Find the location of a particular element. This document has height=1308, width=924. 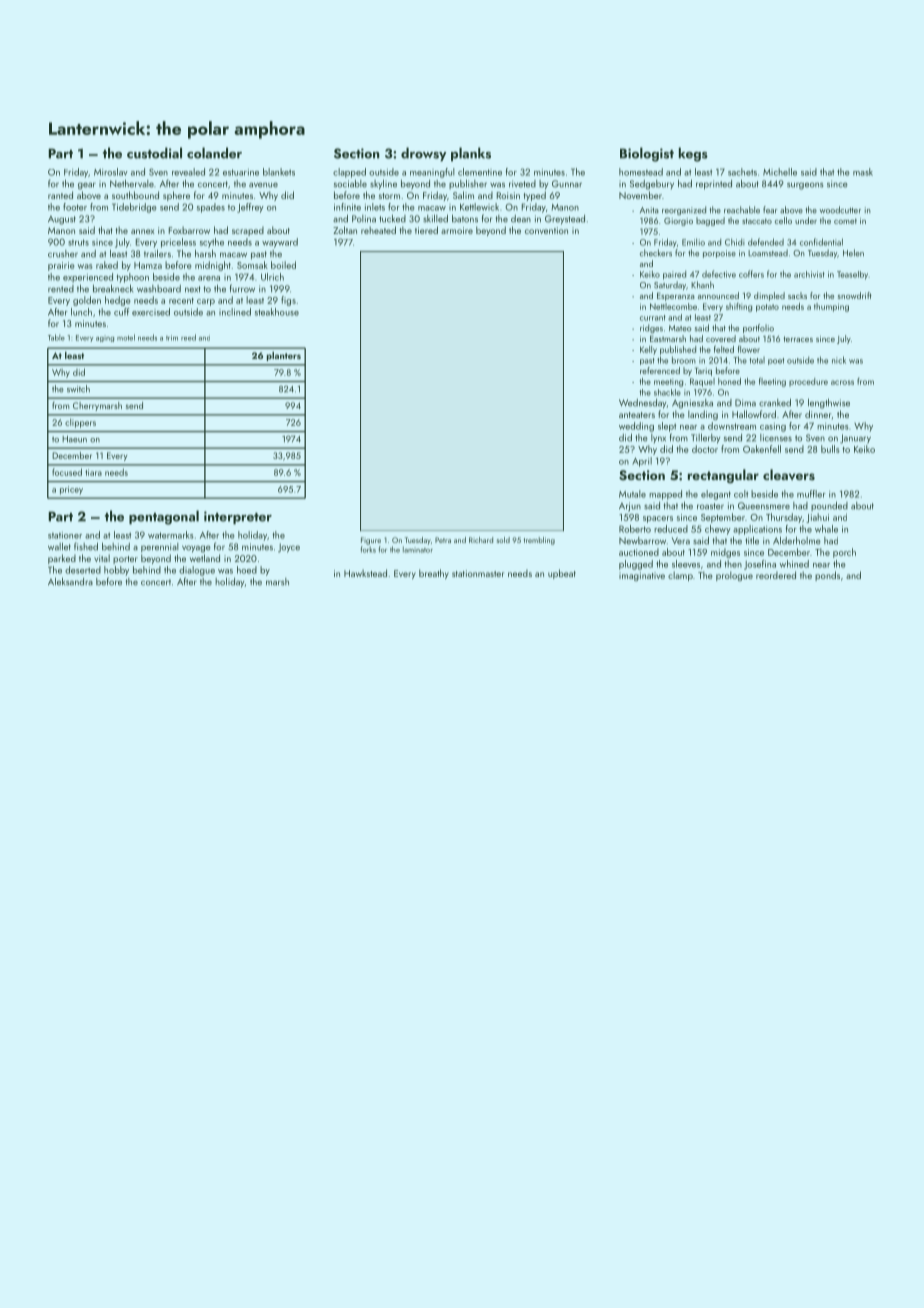

reachable is located at coordinates (742, 210).
